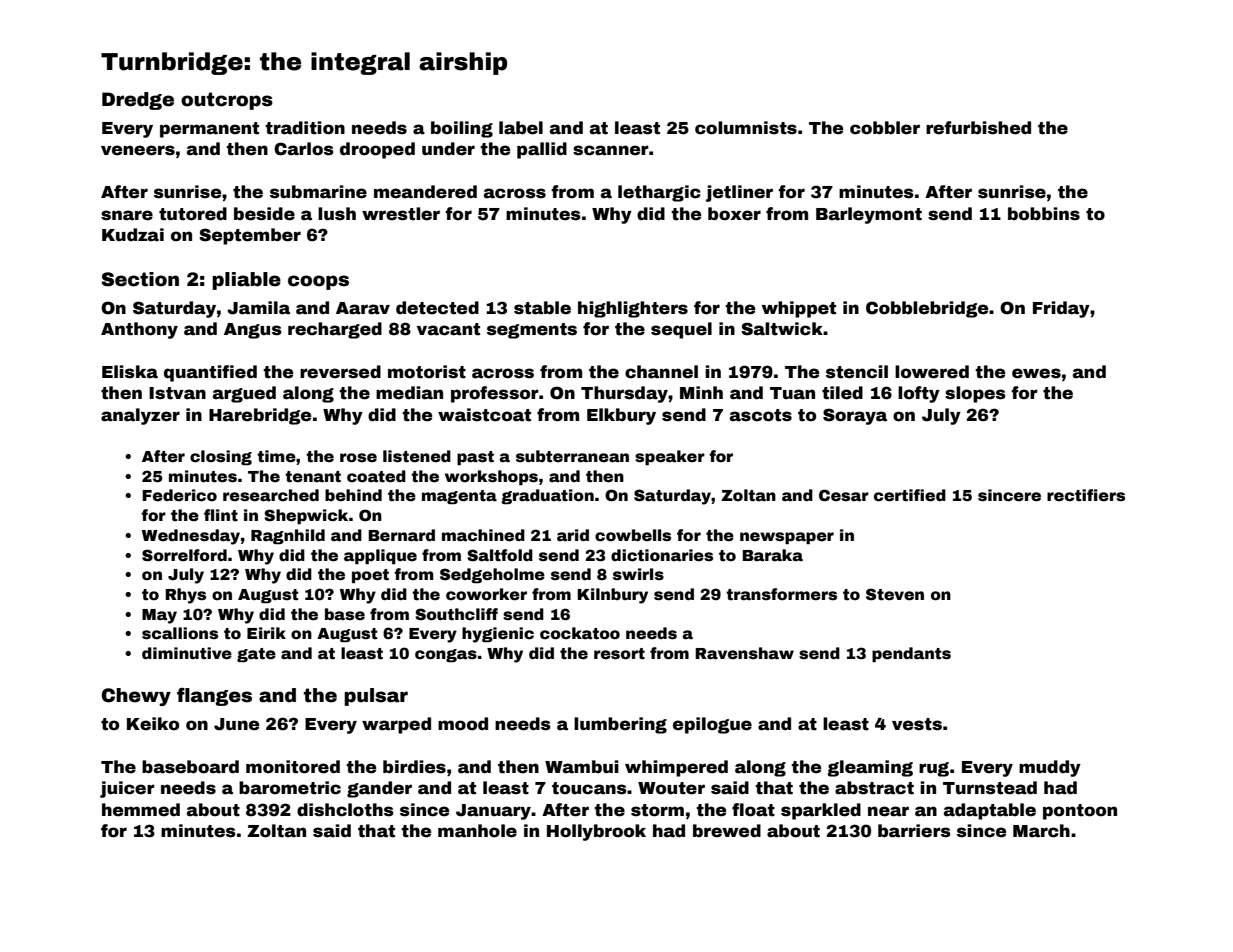  I want to click on rectifiers, so click(1086, 495).
